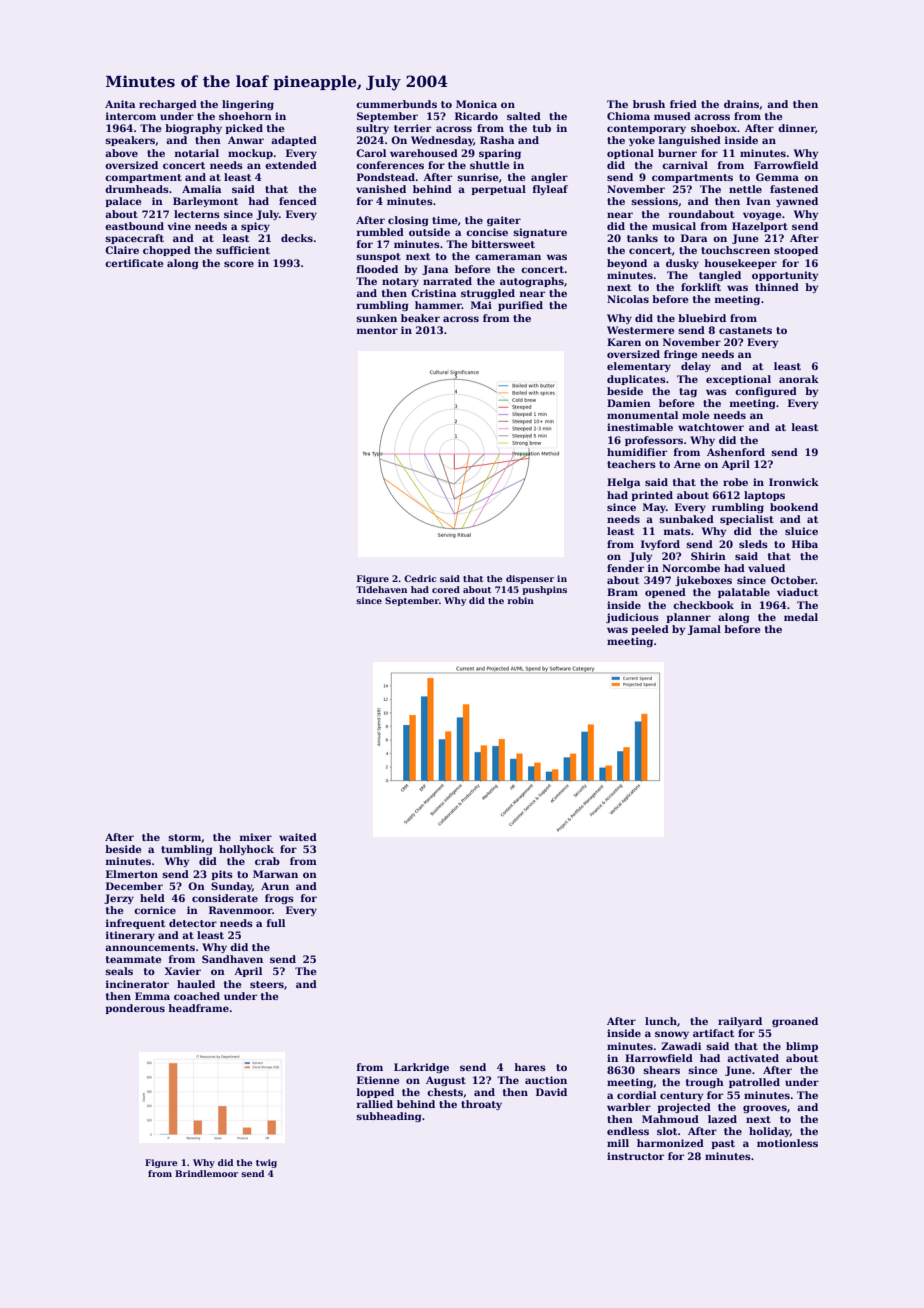 The image size is (924, 1308). What do you see at coordinates (135, 1009) in the image?
I see `ponderous` at bounding box center [135, 1009].
